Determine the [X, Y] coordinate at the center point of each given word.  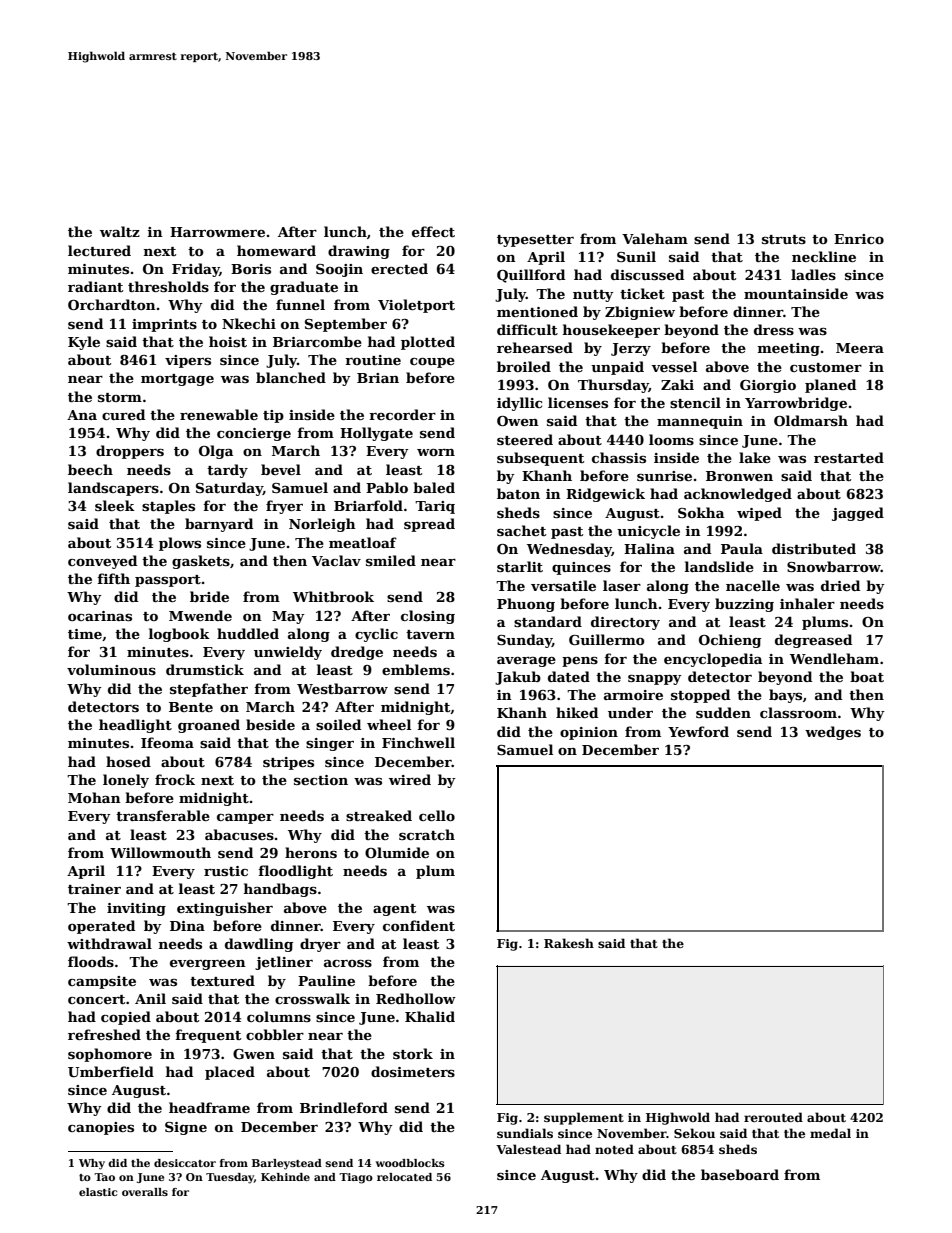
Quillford [531, 276]
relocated [404, 1177]
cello [437, 815]
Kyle [84, 343]
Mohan [94, 797]
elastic [98, 1192]
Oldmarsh [811, 420]
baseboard [740, 1174]
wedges [833, 733]
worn [436, 452]
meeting [789, 349]
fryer [284, 507]
